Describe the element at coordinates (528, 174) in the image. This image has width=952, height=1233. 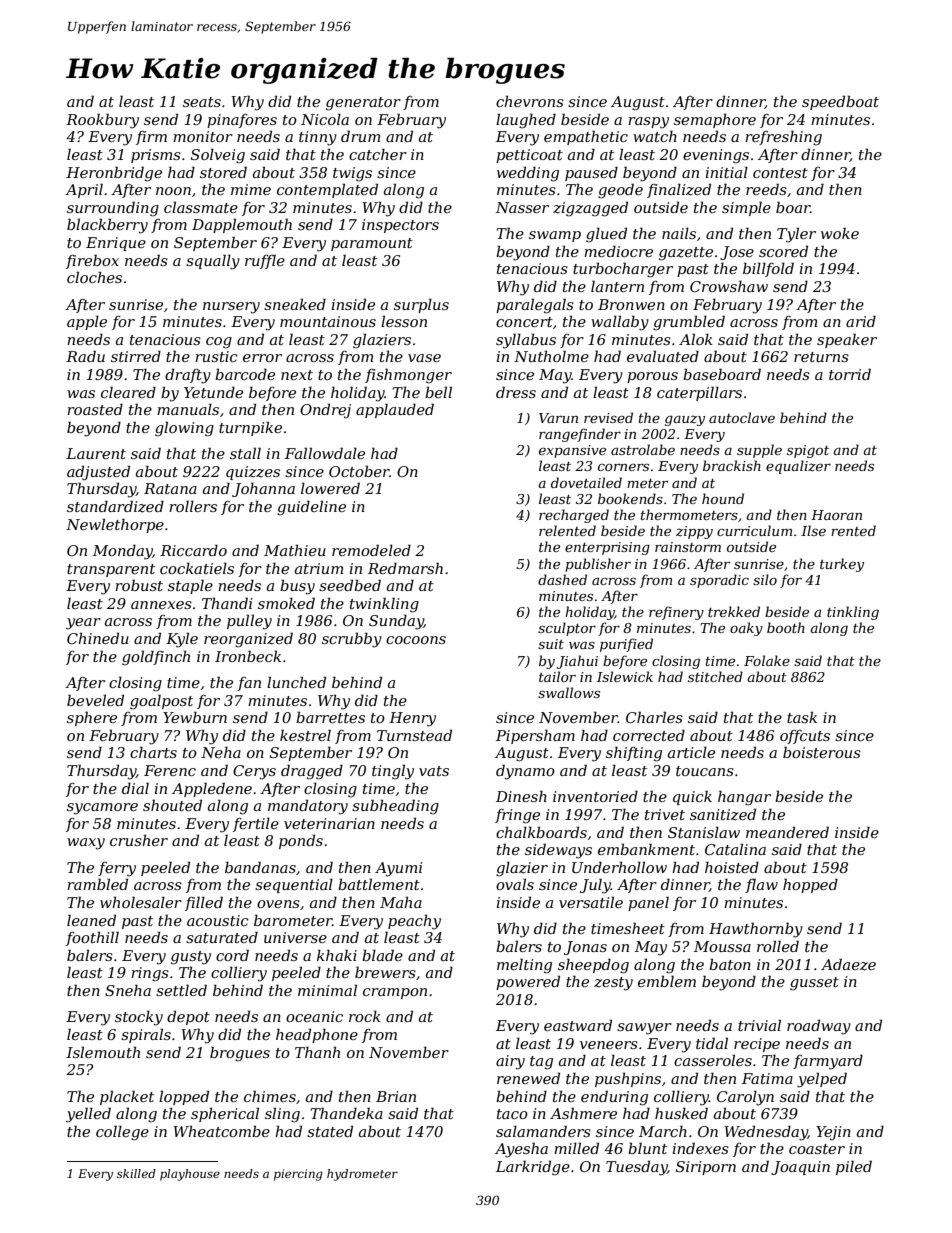
I see `wedding` at that location.
